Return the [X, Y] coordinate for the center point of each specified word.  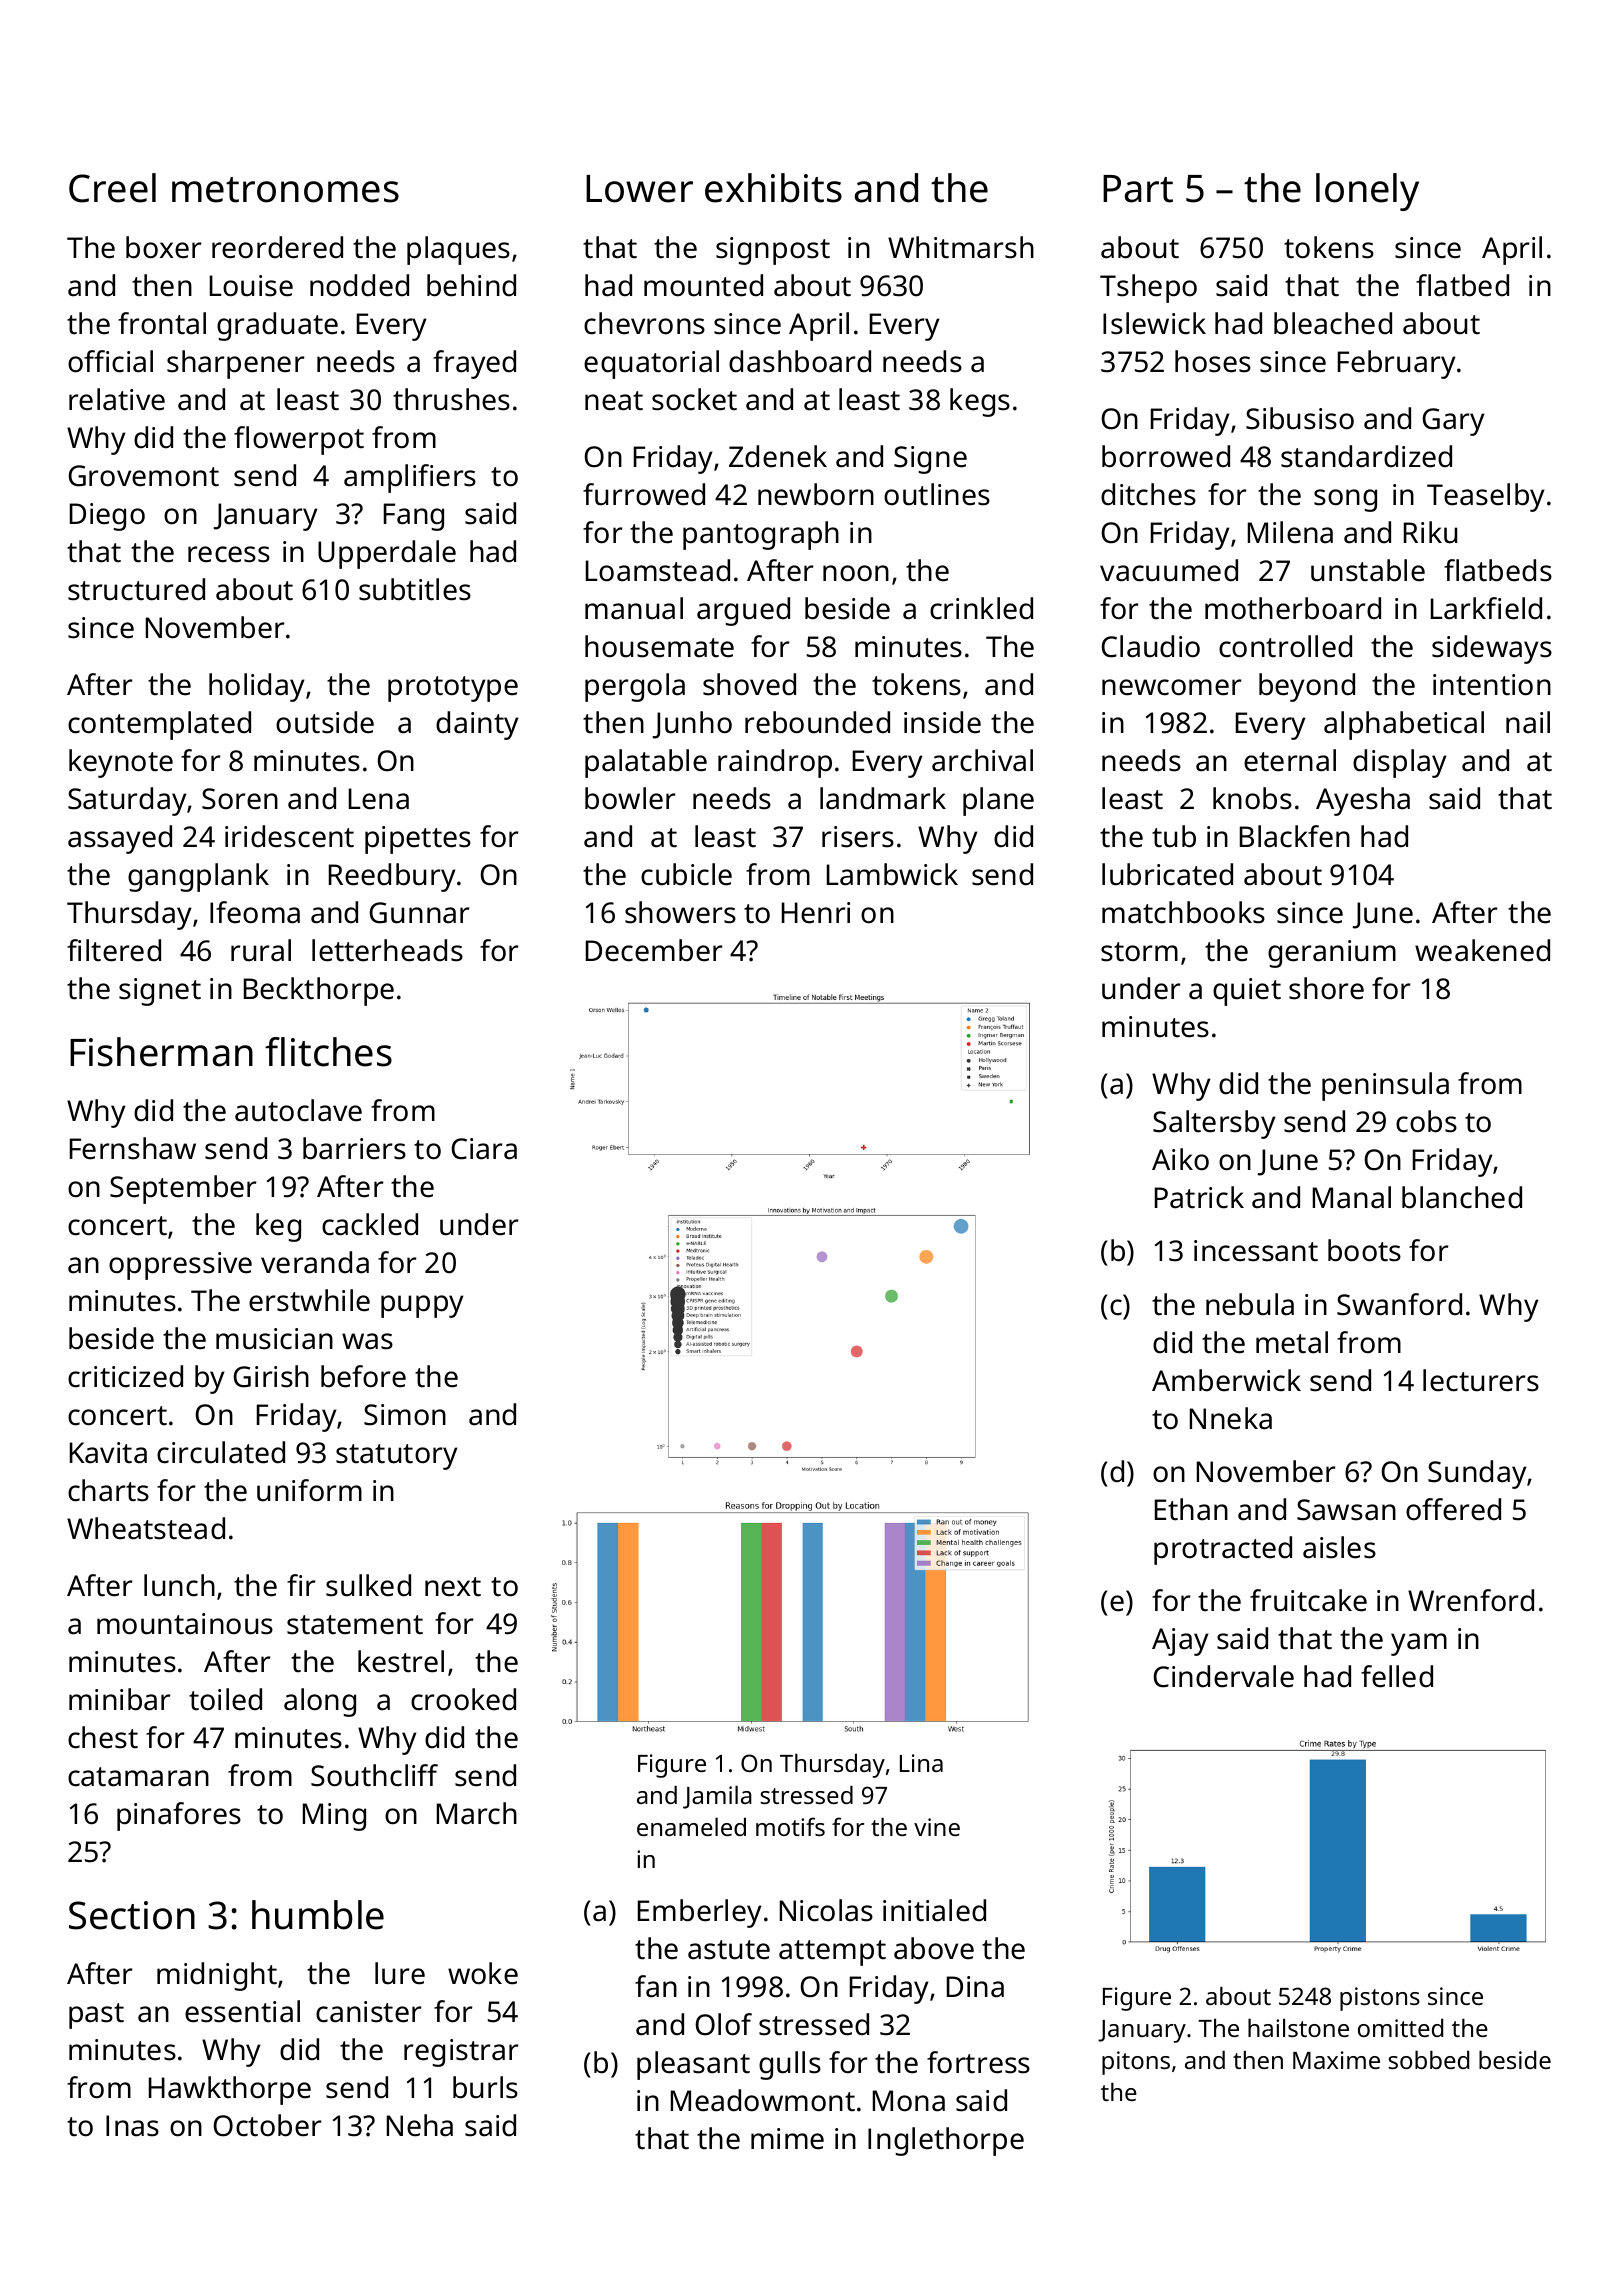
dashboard [800, 361]
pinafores [179, 1816]
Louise [251, 286]
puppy [422, 1306]
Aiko [1180, 1159]
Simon [405, 1415]
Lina [921, 1763]
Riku [1430, 532]
